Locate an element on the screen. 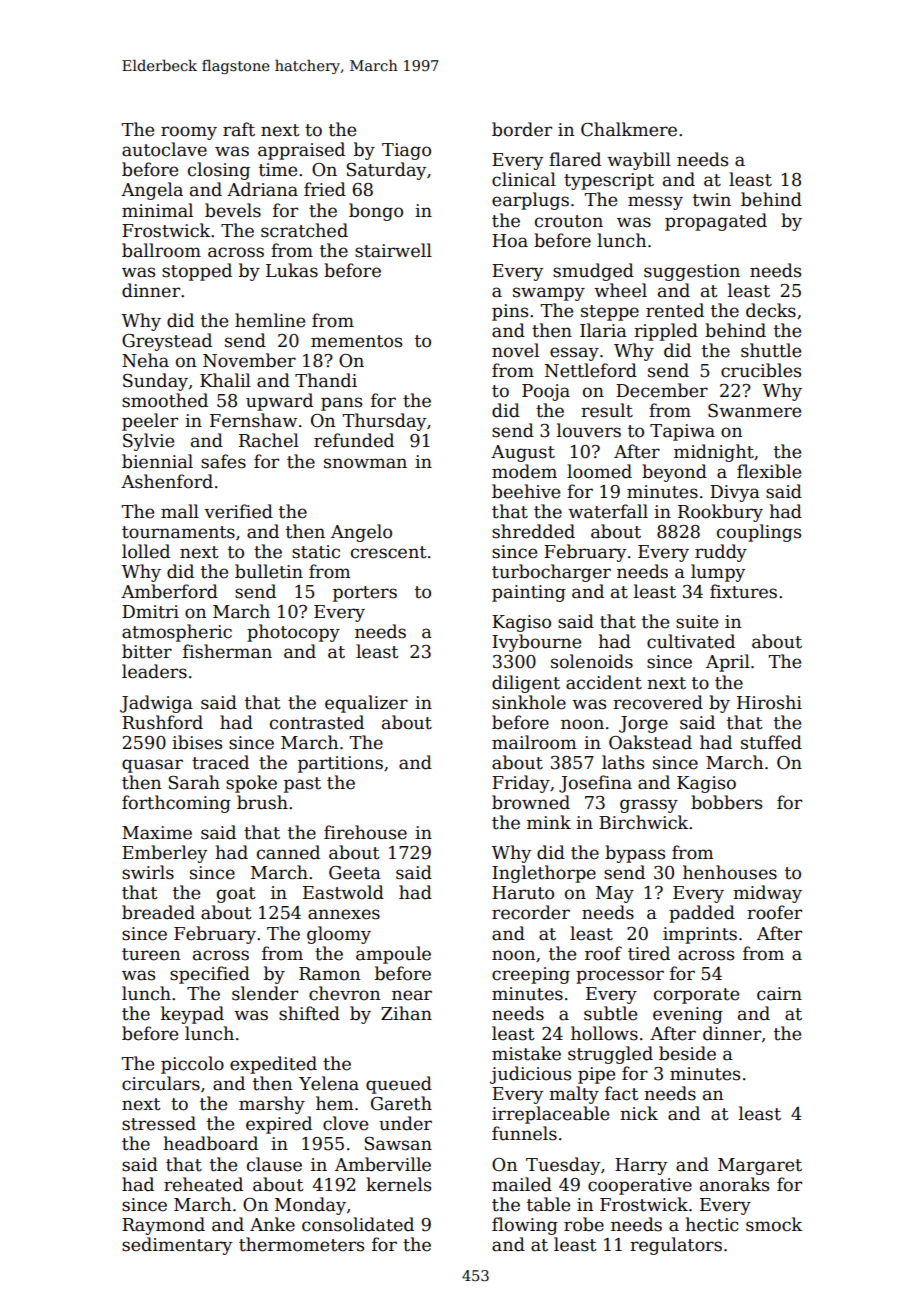  tournaments is located at coordinates (178, 532).
